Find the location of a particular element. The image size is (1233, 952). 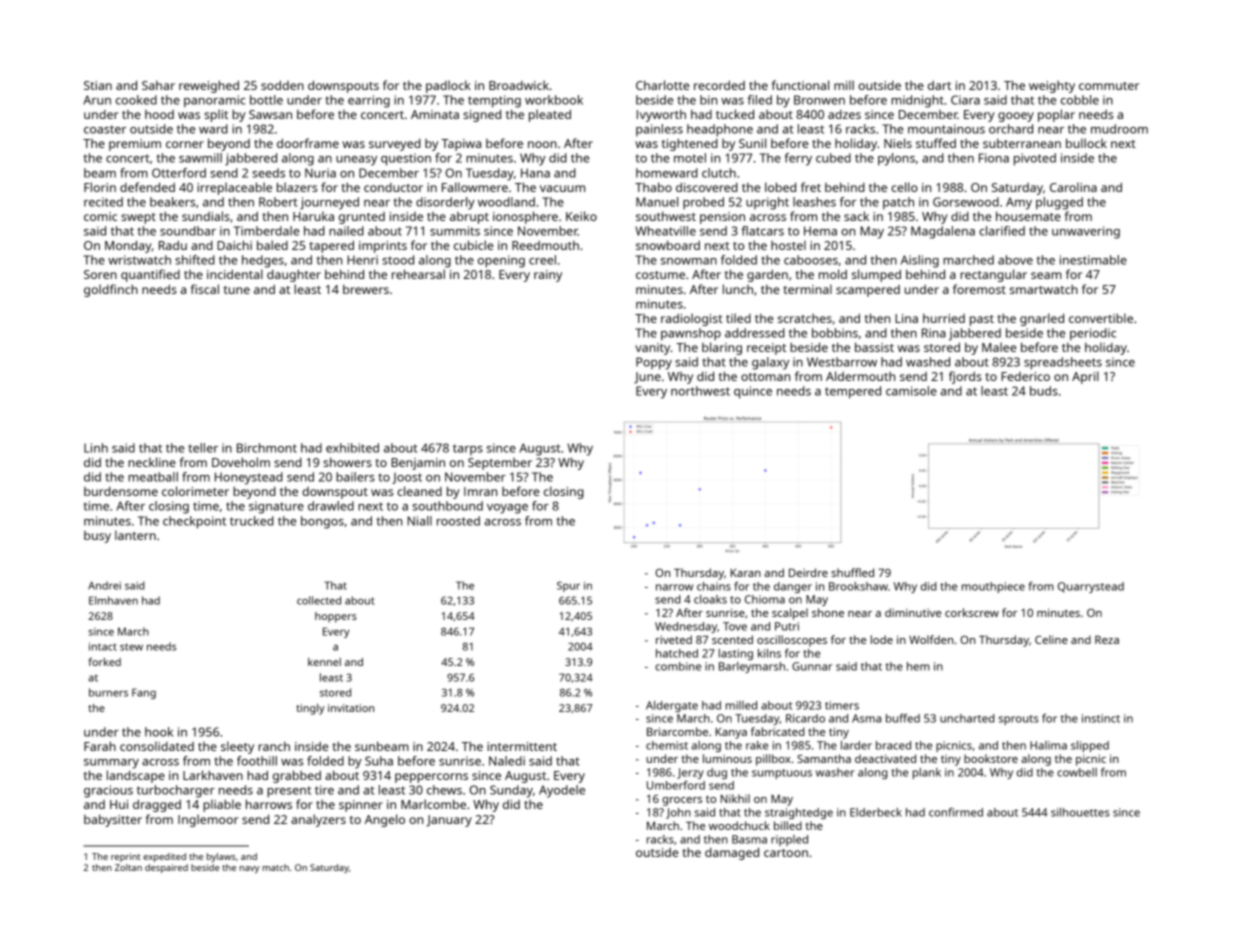

babysitter is located at coordinates (113, 820).
